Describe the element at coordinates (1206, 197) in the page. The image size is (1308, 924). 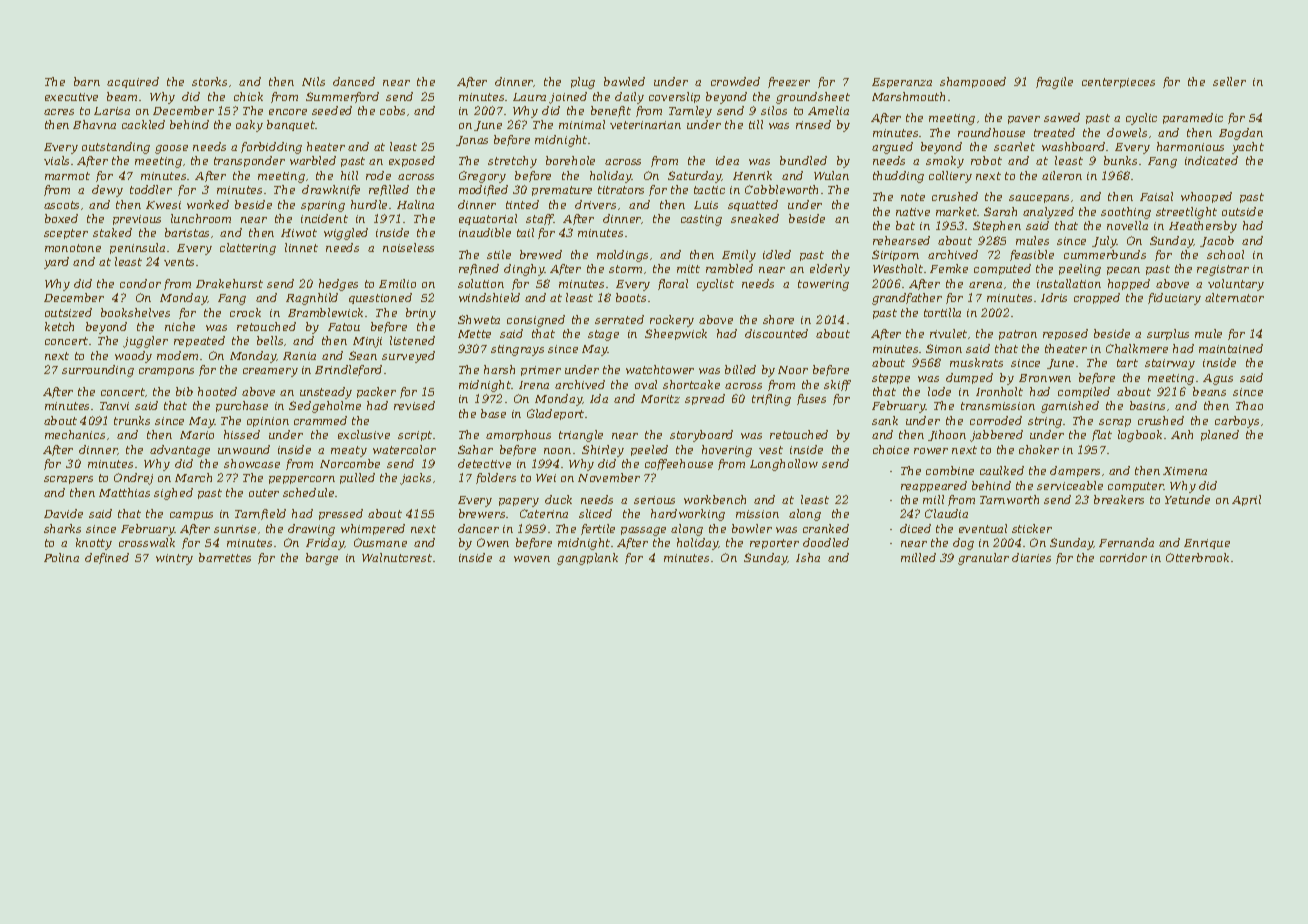
I see `whooped` at that location.
